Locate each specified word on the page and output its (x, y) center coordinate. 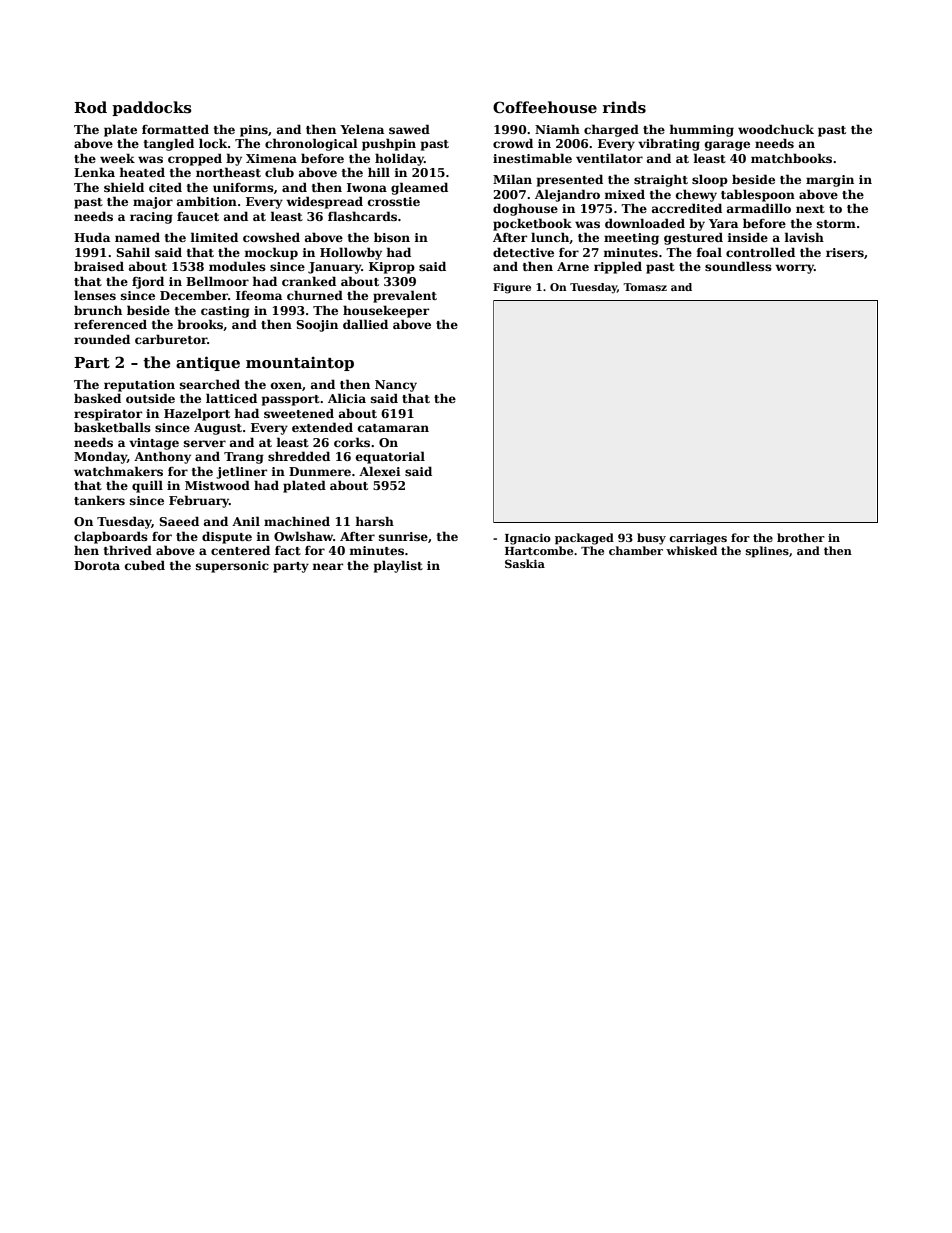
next (810, 209)
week (117, 158)
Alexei (380, 471)
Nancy (396, 386)
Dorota (97, 565)
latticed (231, 398)
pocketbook (532, 224)
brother (801, 537)
